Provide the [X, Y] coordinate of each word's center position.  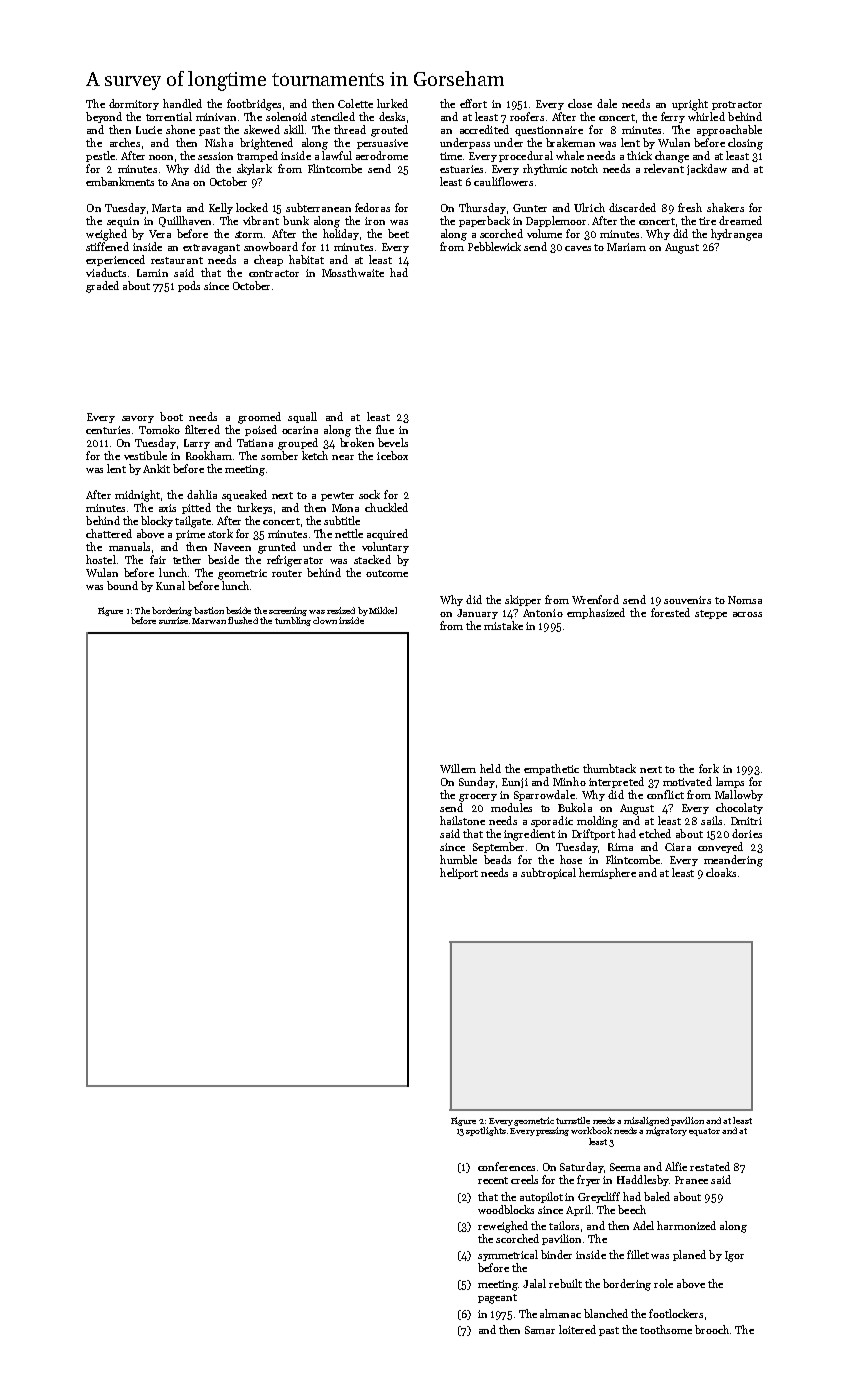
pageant [497, 1299]
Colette [355, 103]
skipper [523, 600]
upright [690, 105]
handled [182, 103]
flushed [243, 620]
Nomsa [745, 600]
